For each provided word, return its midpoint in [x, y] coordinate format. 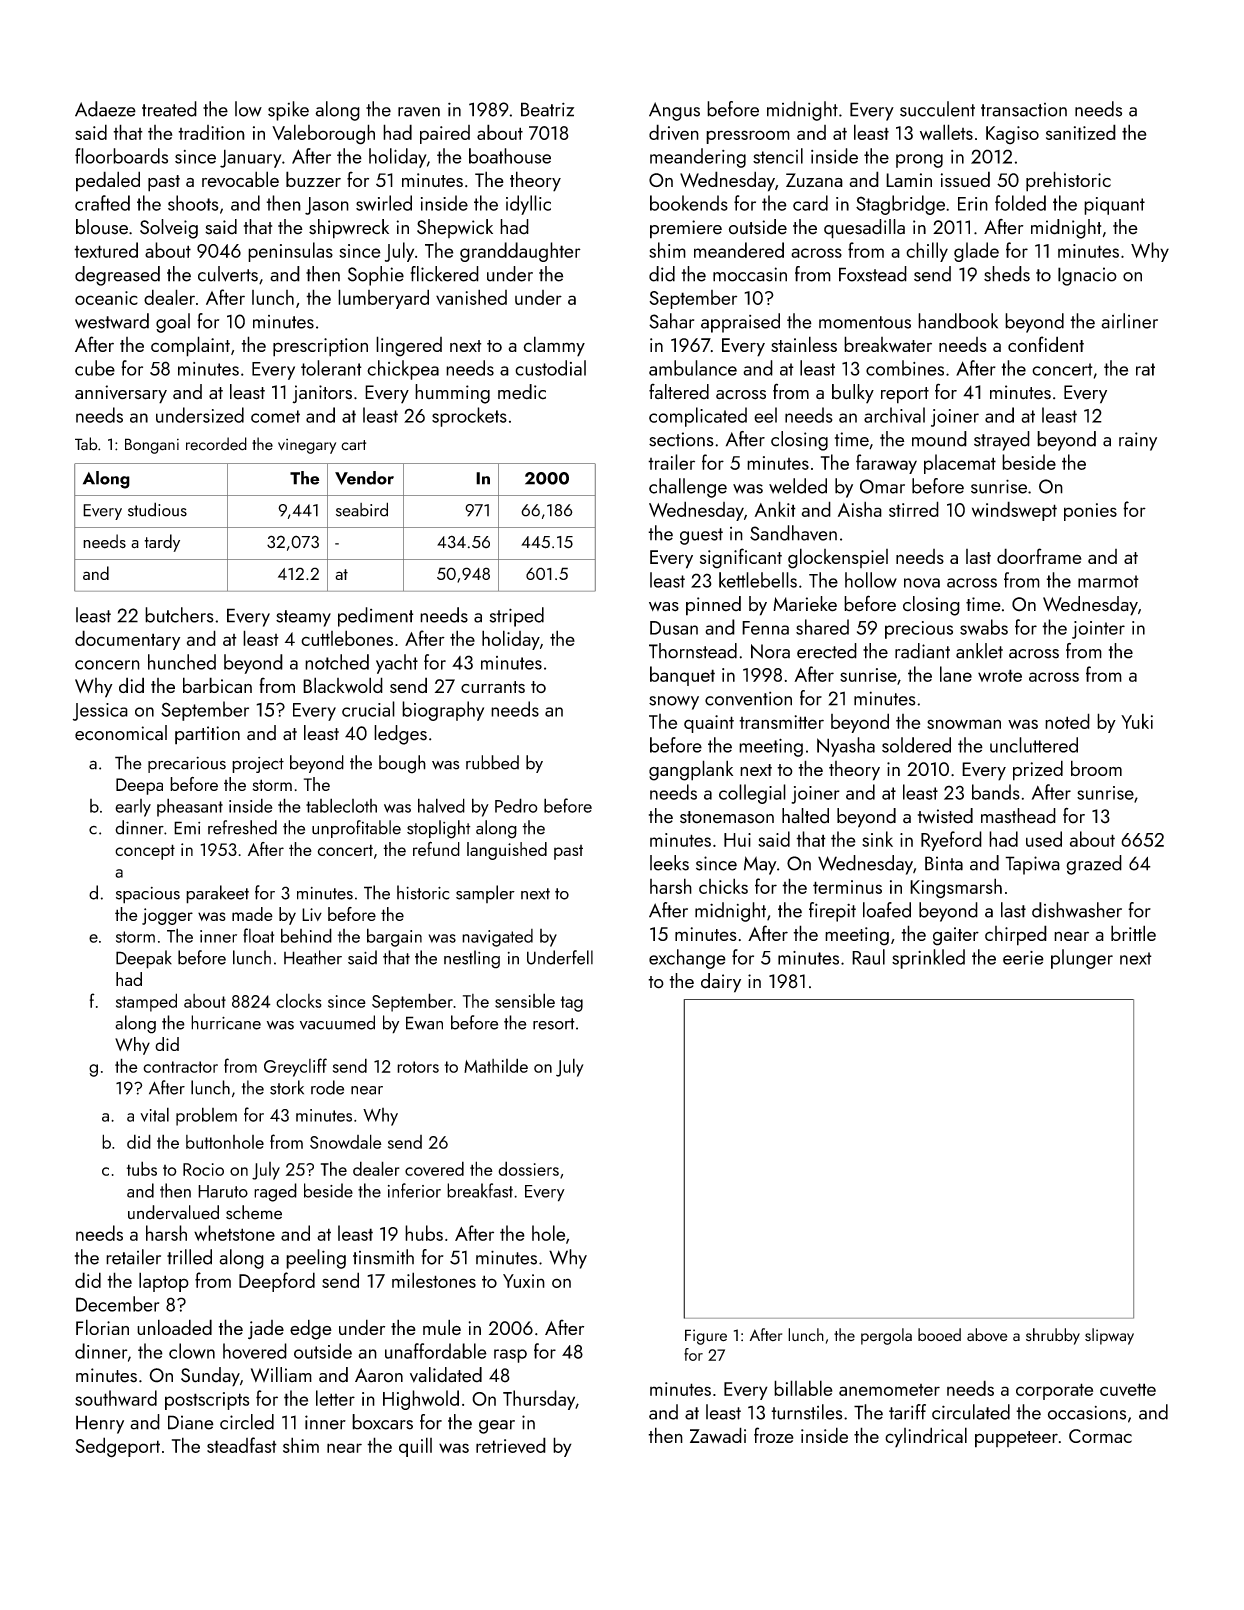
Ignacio [1087, 276]
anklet [979, 651]
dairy [721, 983]
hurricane [226, 1022]
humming [452, 394]
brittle [1133, 933]
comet [275, 416]
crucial [368, 709]
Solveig [169, 229]
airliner [1129, 321]
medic [522, 392]
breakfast [480, 1190]
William [281, 1375]
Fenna [765, 628]
